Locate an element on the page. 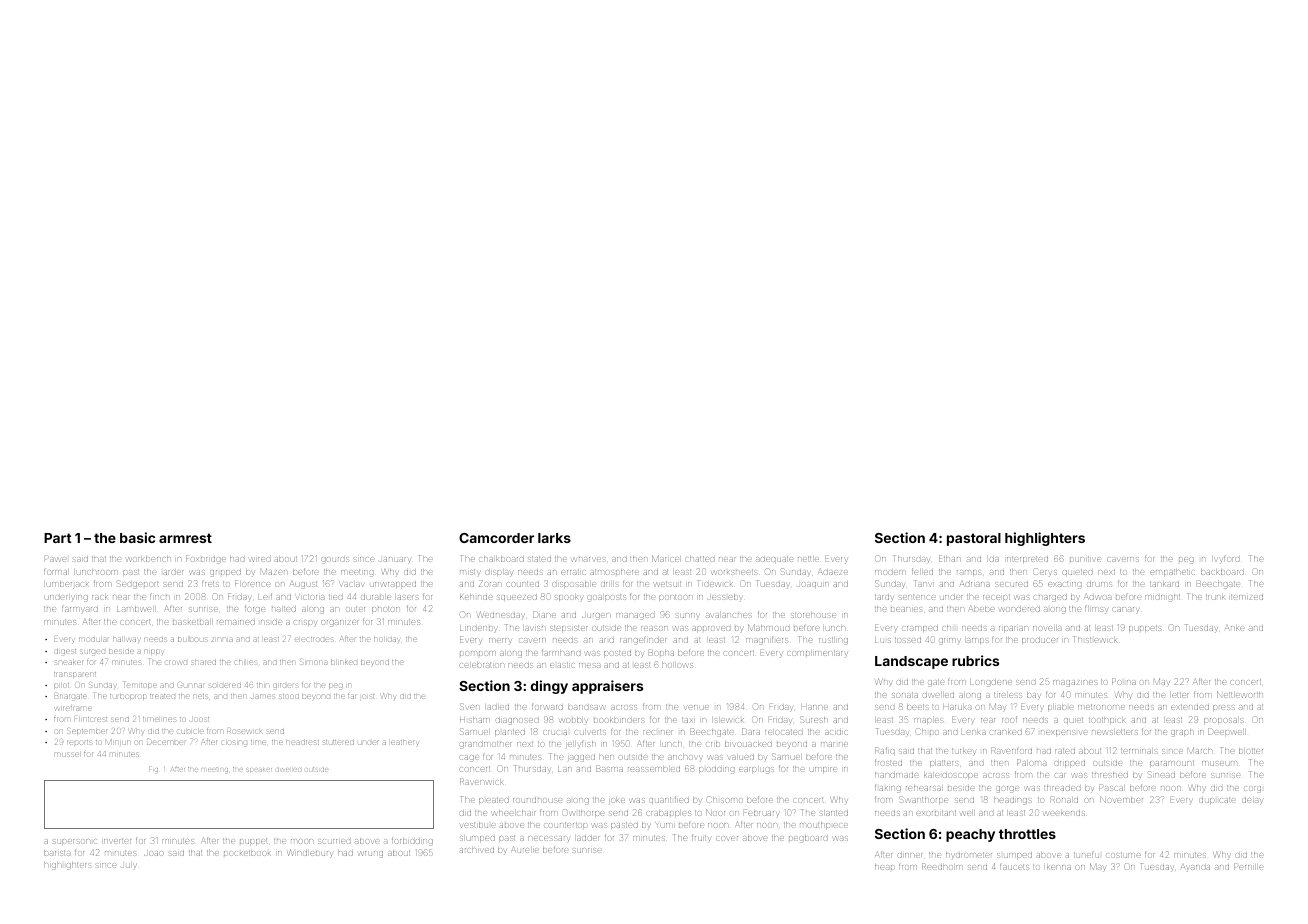 The height and width of the image is (924, 1308). throttles is located at coordinates (1027, 834).
